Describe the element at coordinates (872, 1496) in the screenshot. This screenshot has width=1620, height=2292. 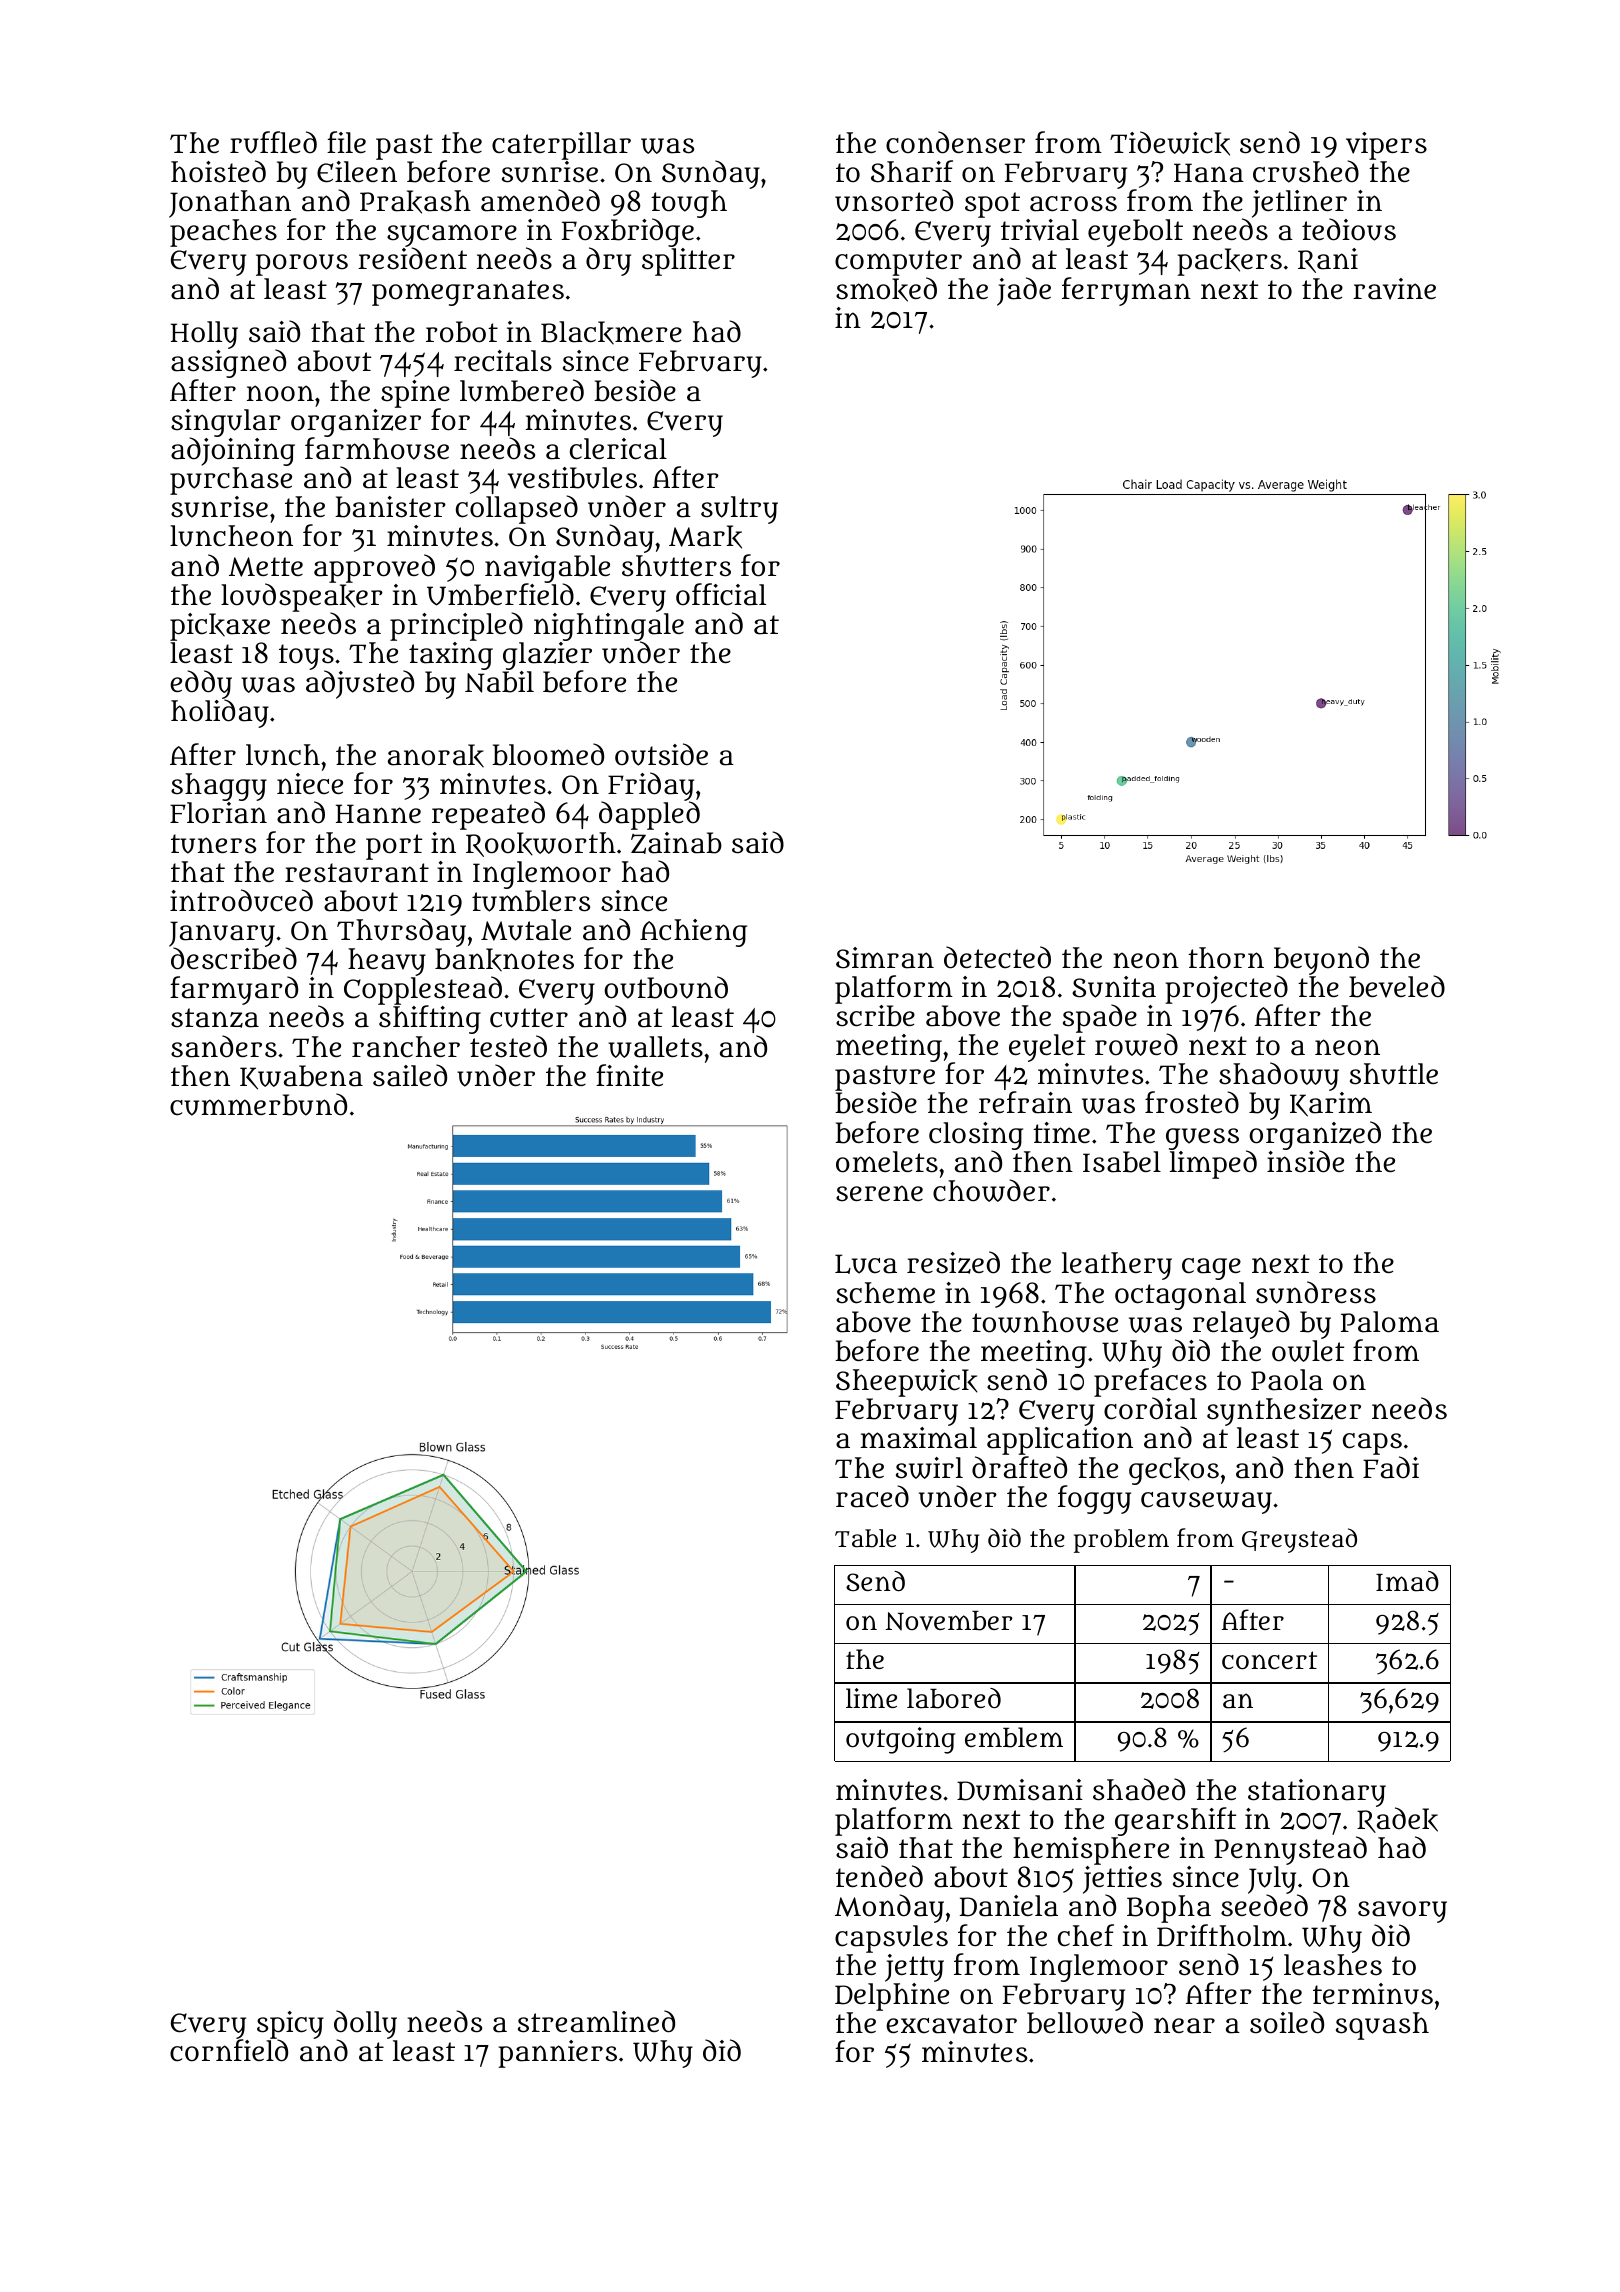
I see `raced` at that location.
